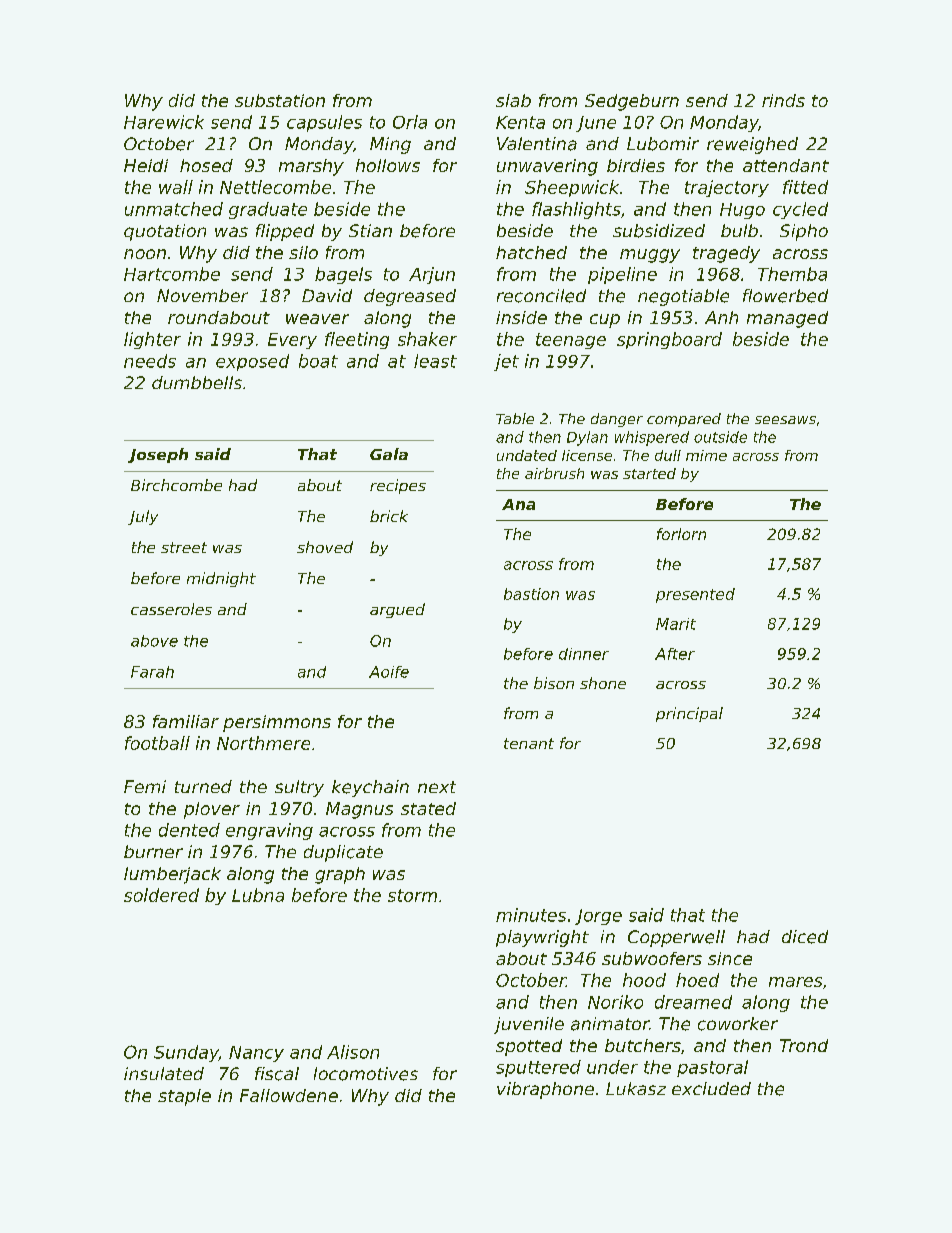 The image size is (952, 1233). I want to click on Heidi, so click(146, 165).
